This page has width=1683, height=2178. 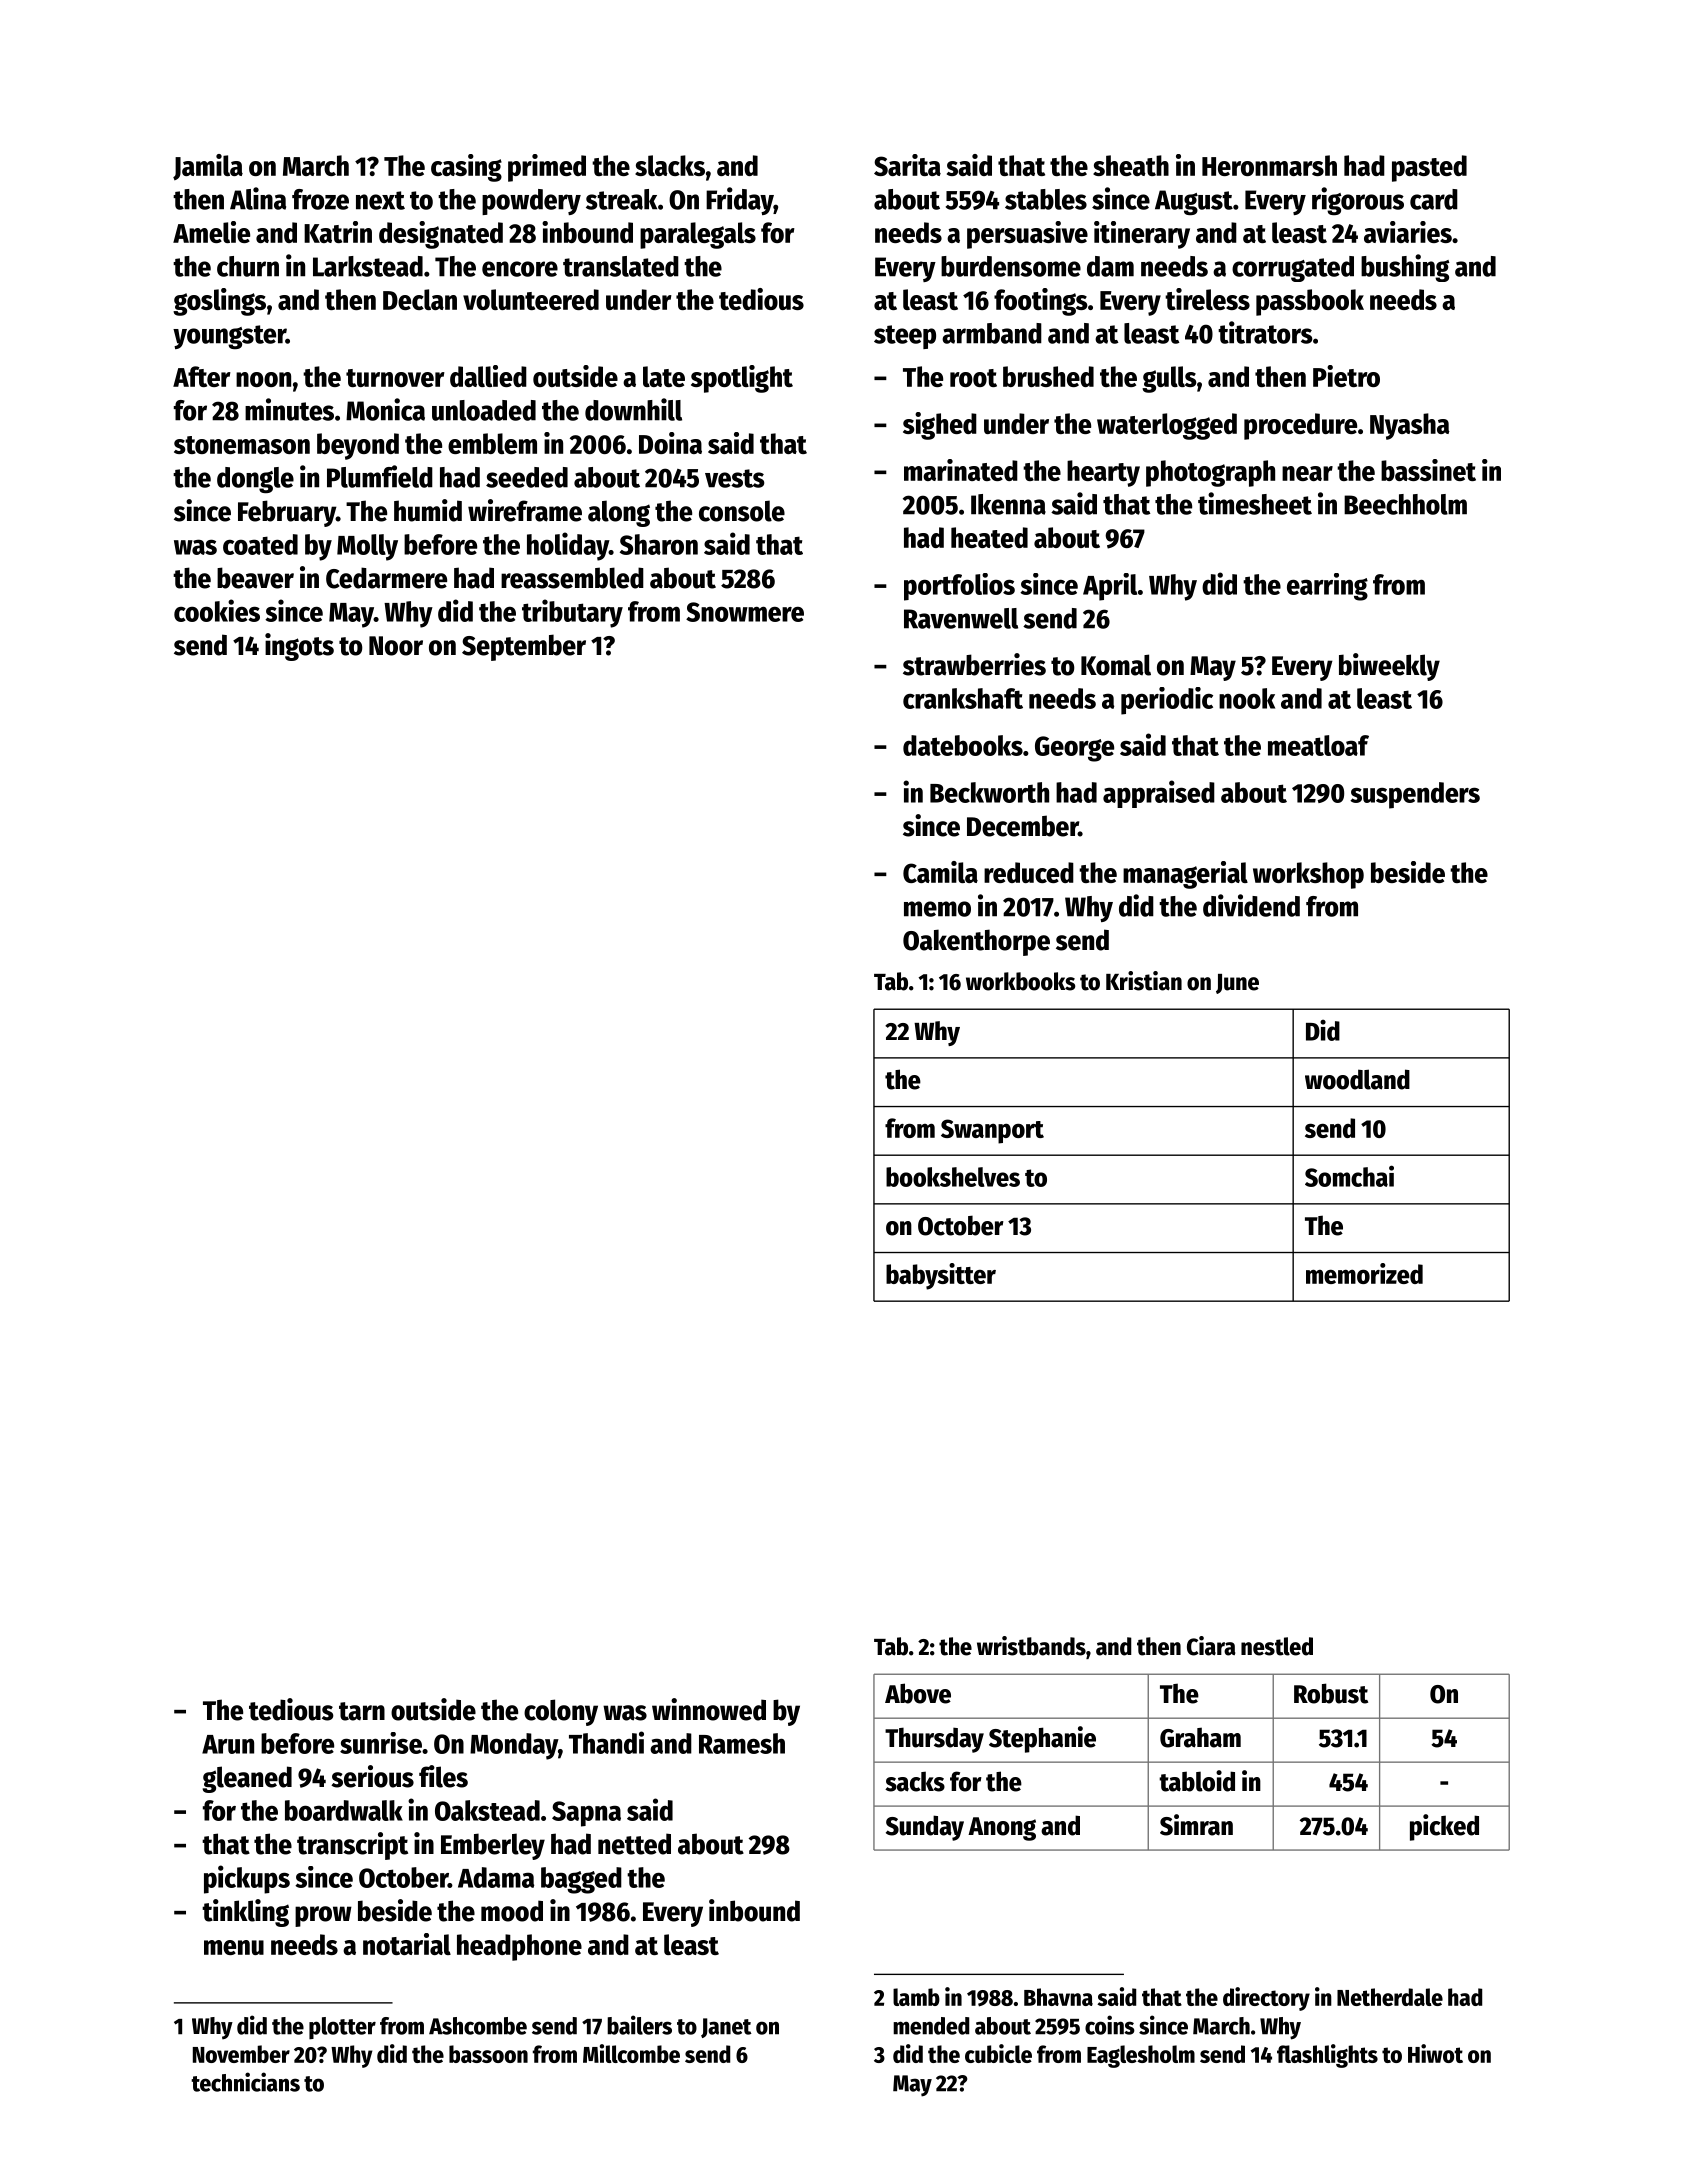 I want to click on Somchai, so click(x=1349, y=1176).
